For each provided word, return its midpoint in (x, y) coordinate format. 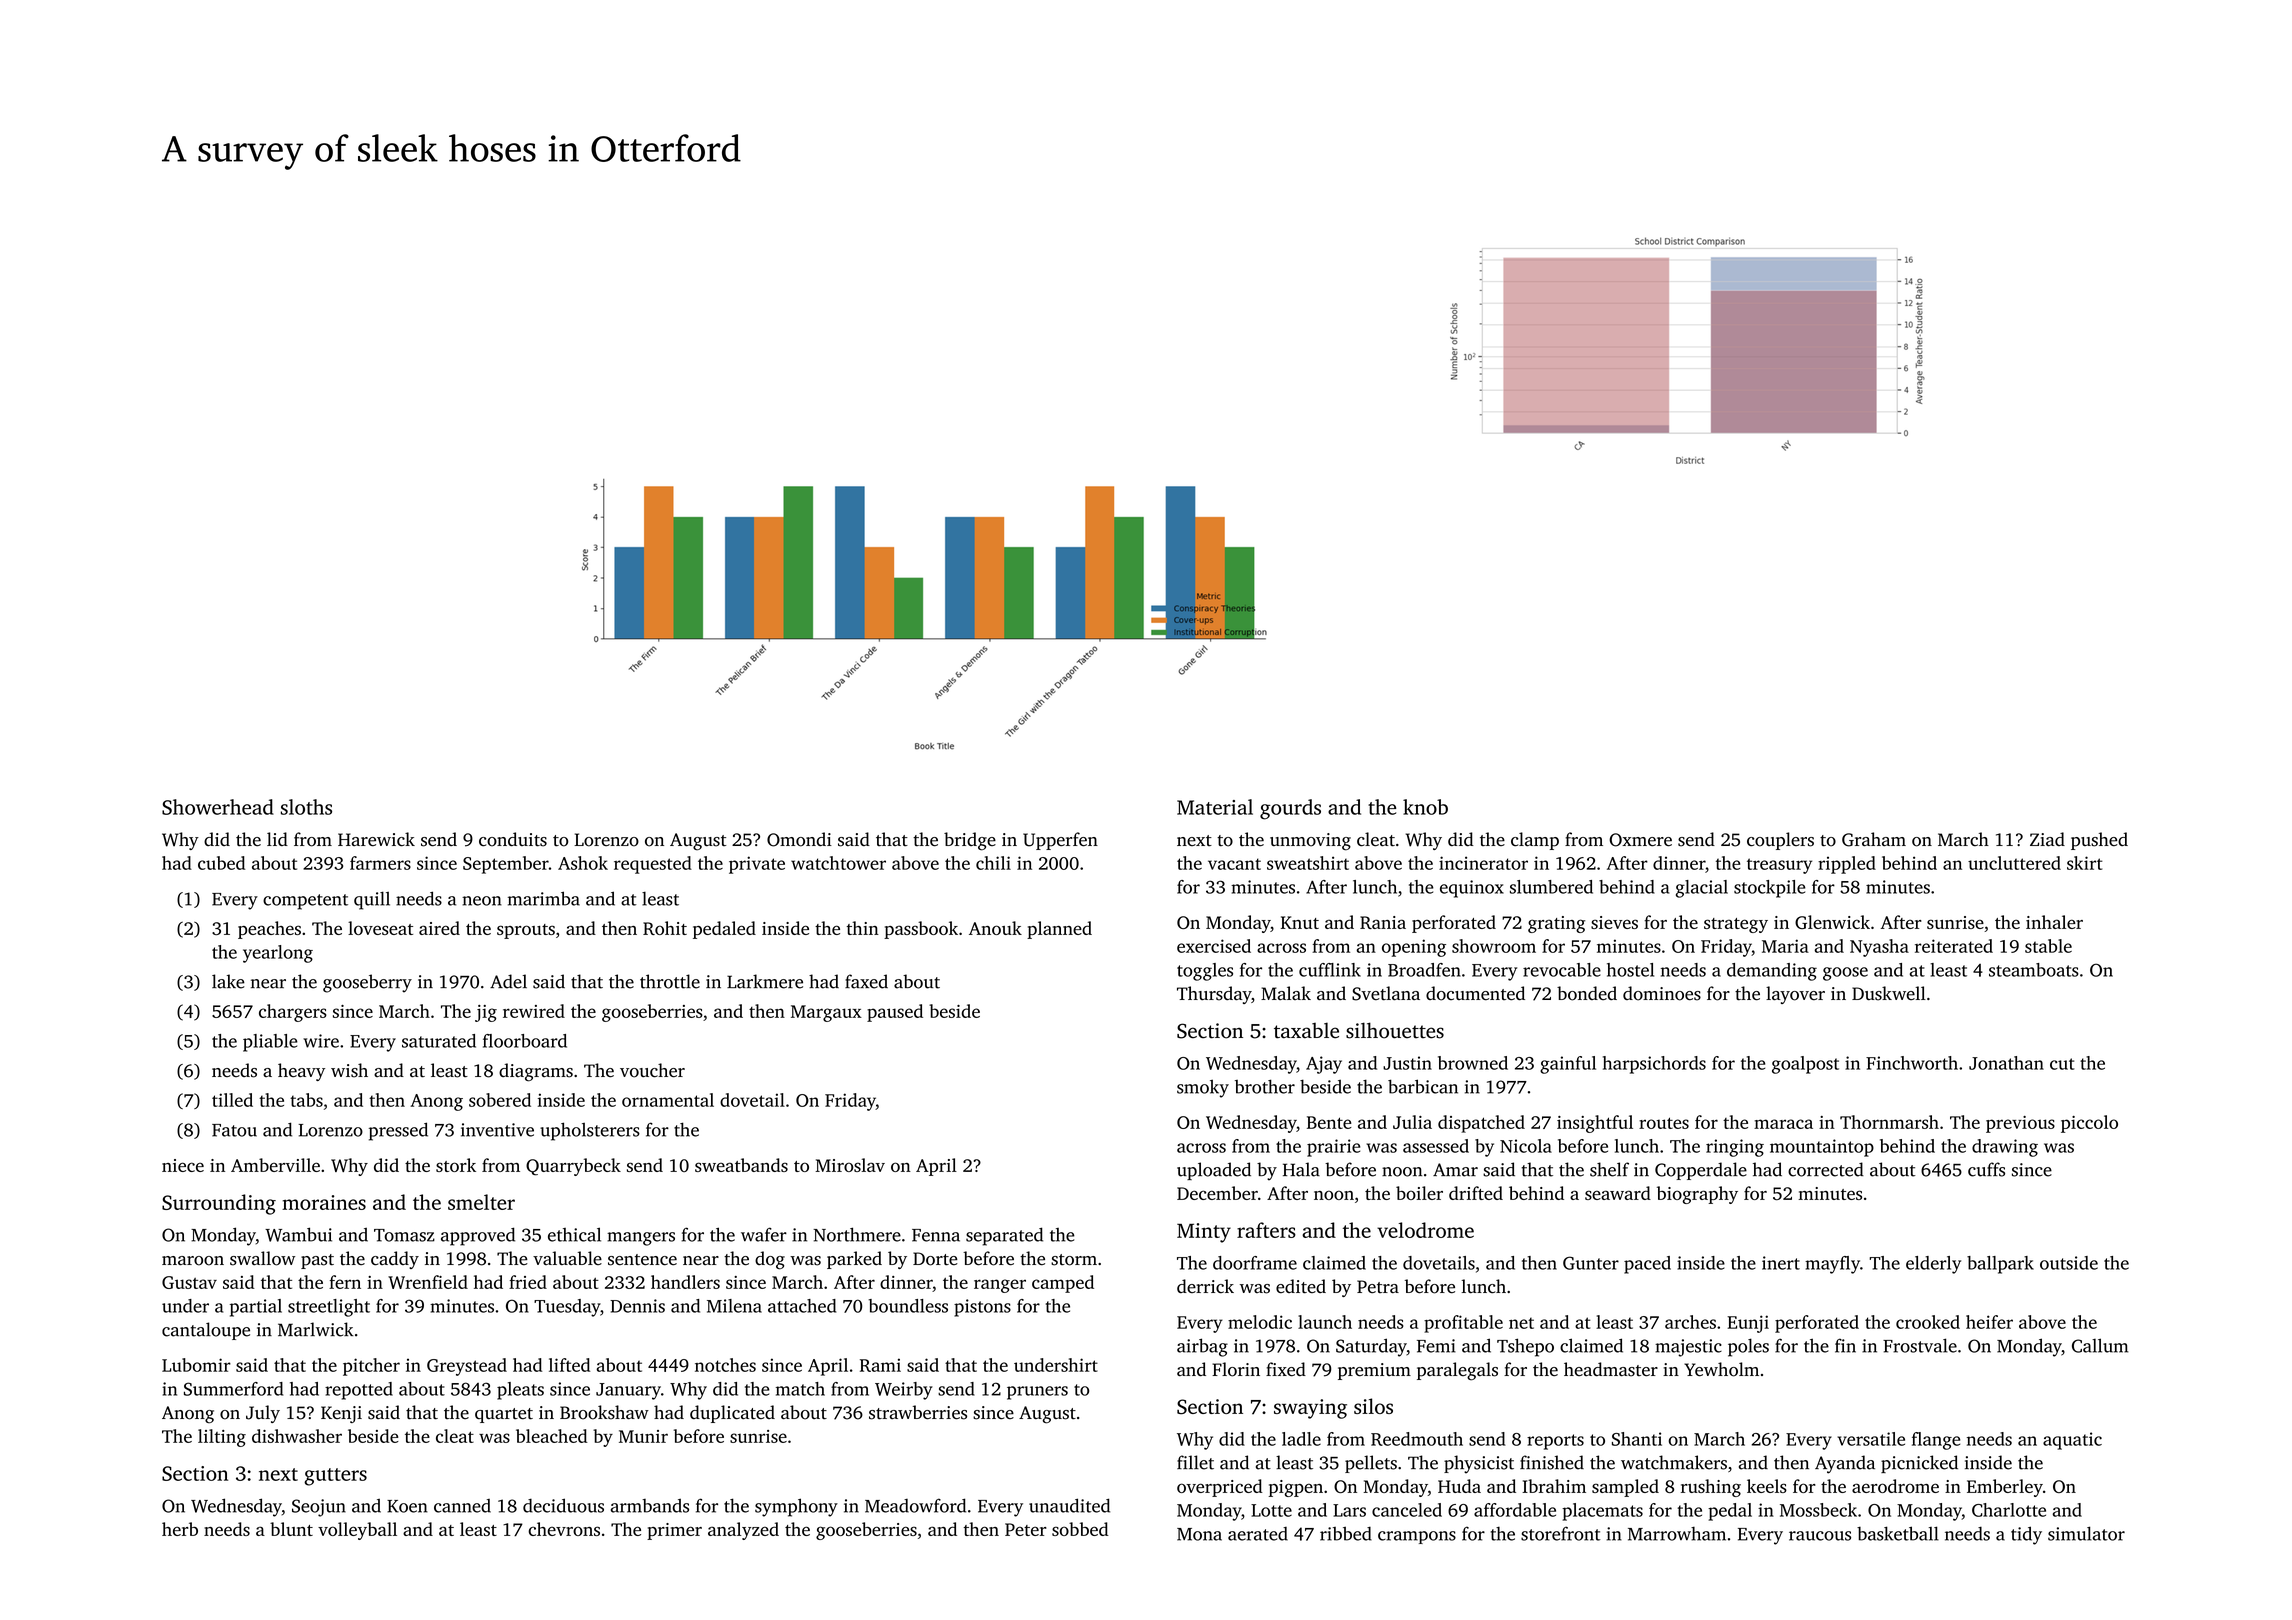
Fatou (234, 1130)
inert (1781, 1263)
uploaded (1214, 1171)
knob (1425, 807)
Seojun (319, 1508)
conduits (513, 839)
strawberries (918, 1412)
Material (1215, 807)
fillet (1195, 1462)
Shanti (1637, 1439)
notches (725, 1365)
